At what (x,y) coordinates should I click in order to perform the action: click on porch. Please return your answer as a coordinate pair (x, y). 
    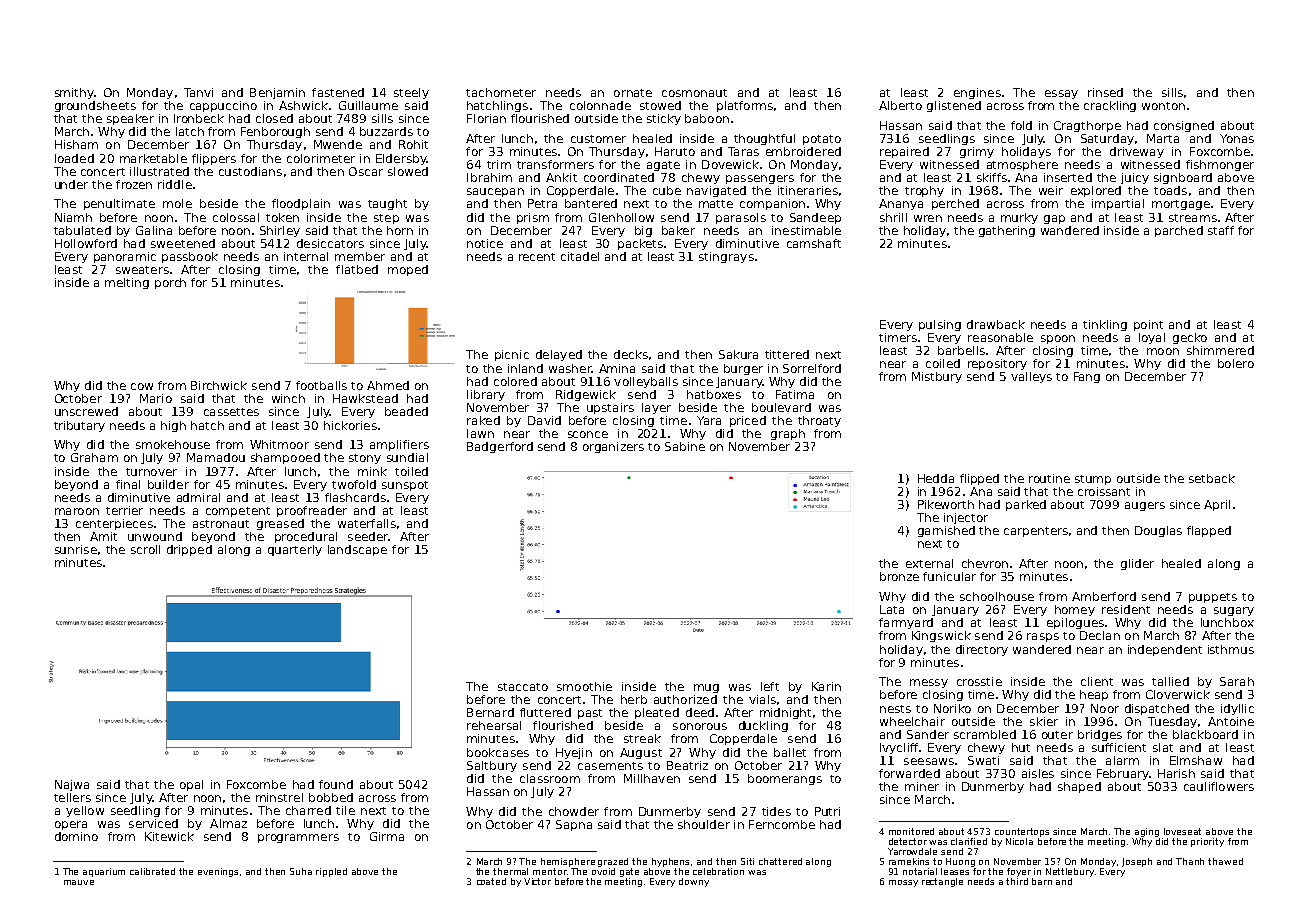
    Looking at the image, I should click on (170, 283).
